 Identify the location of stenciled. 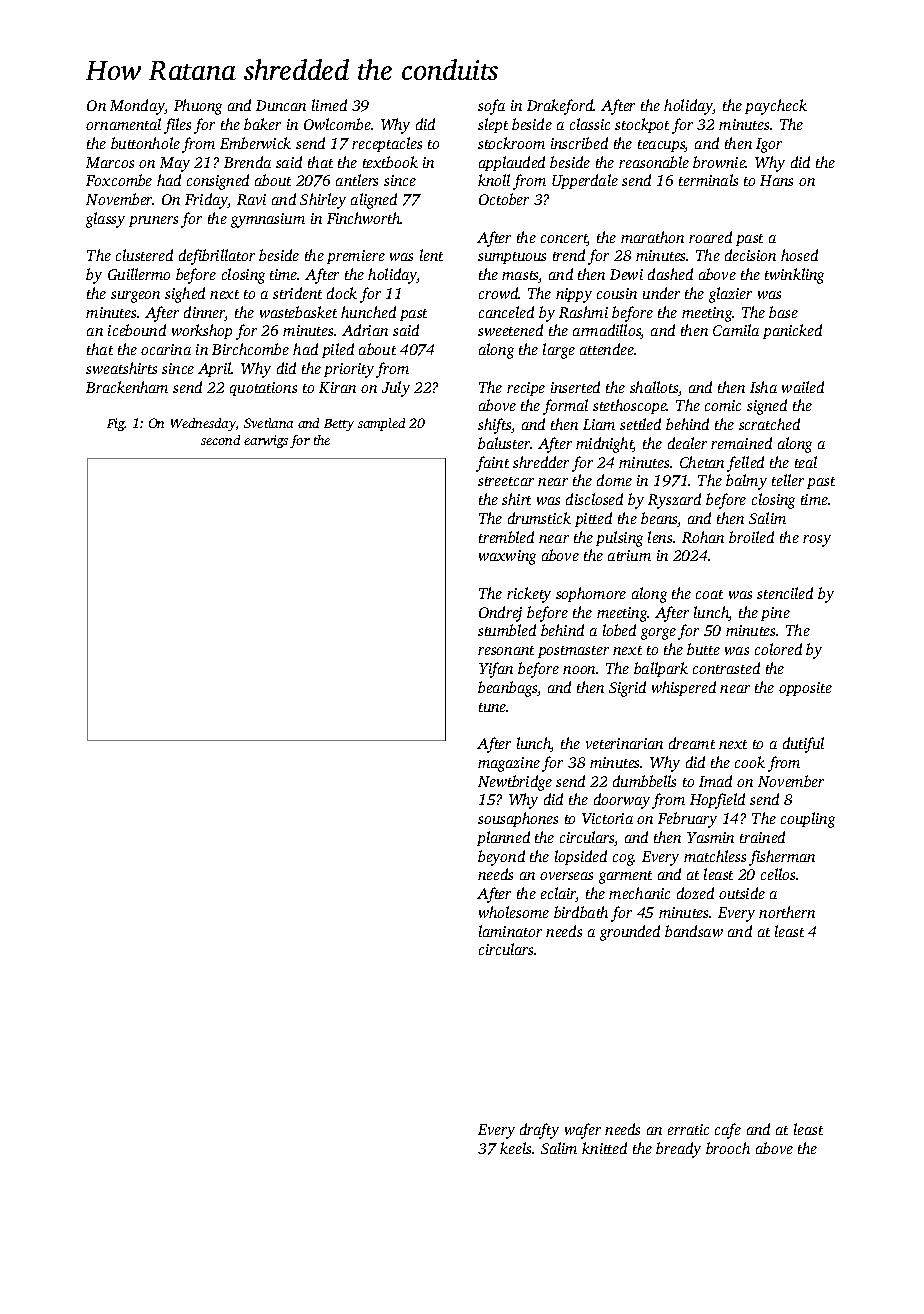
(785, 593).
